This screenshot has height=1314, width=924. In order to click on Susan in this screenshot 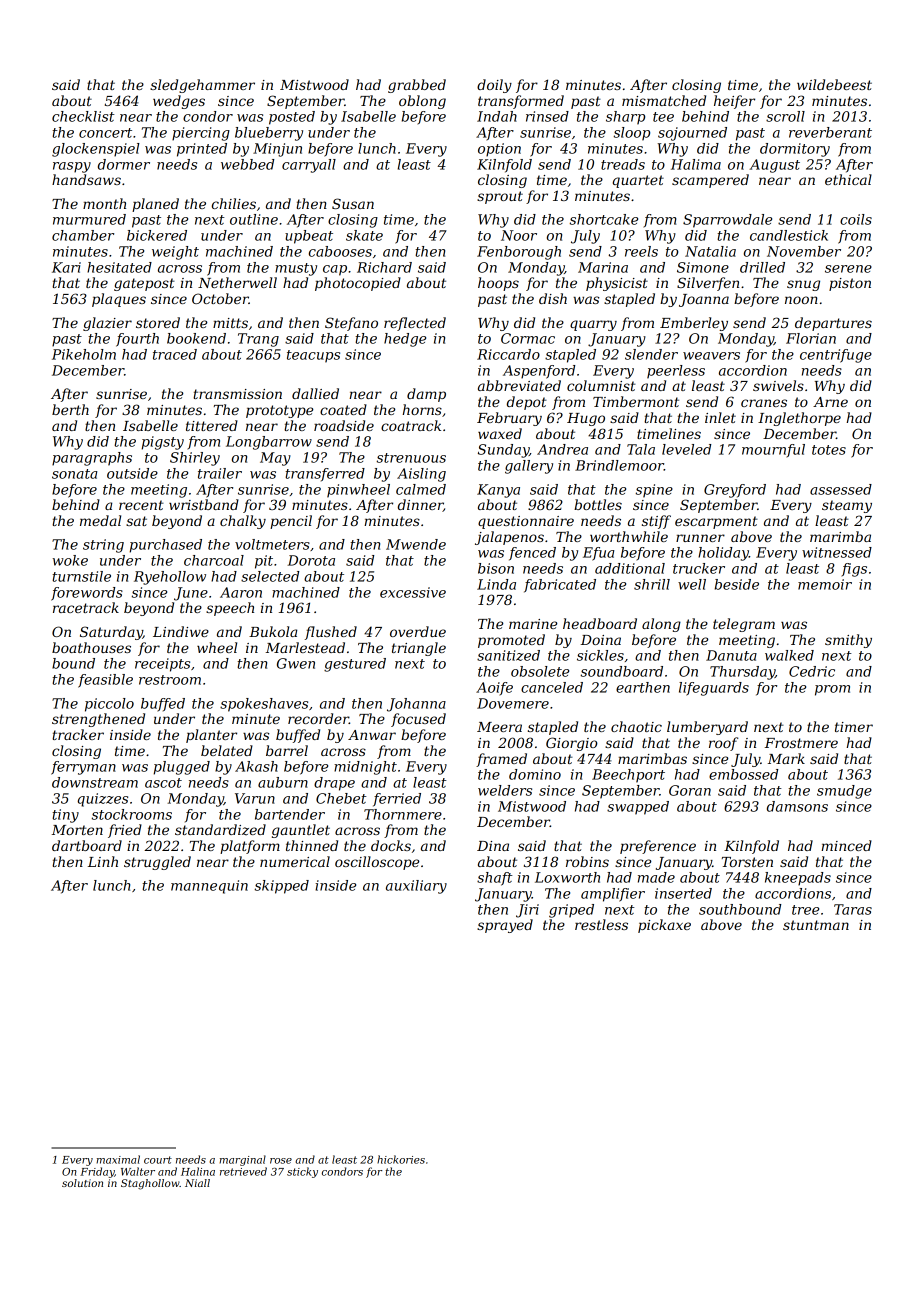, I will do `click(353, 203)`.
